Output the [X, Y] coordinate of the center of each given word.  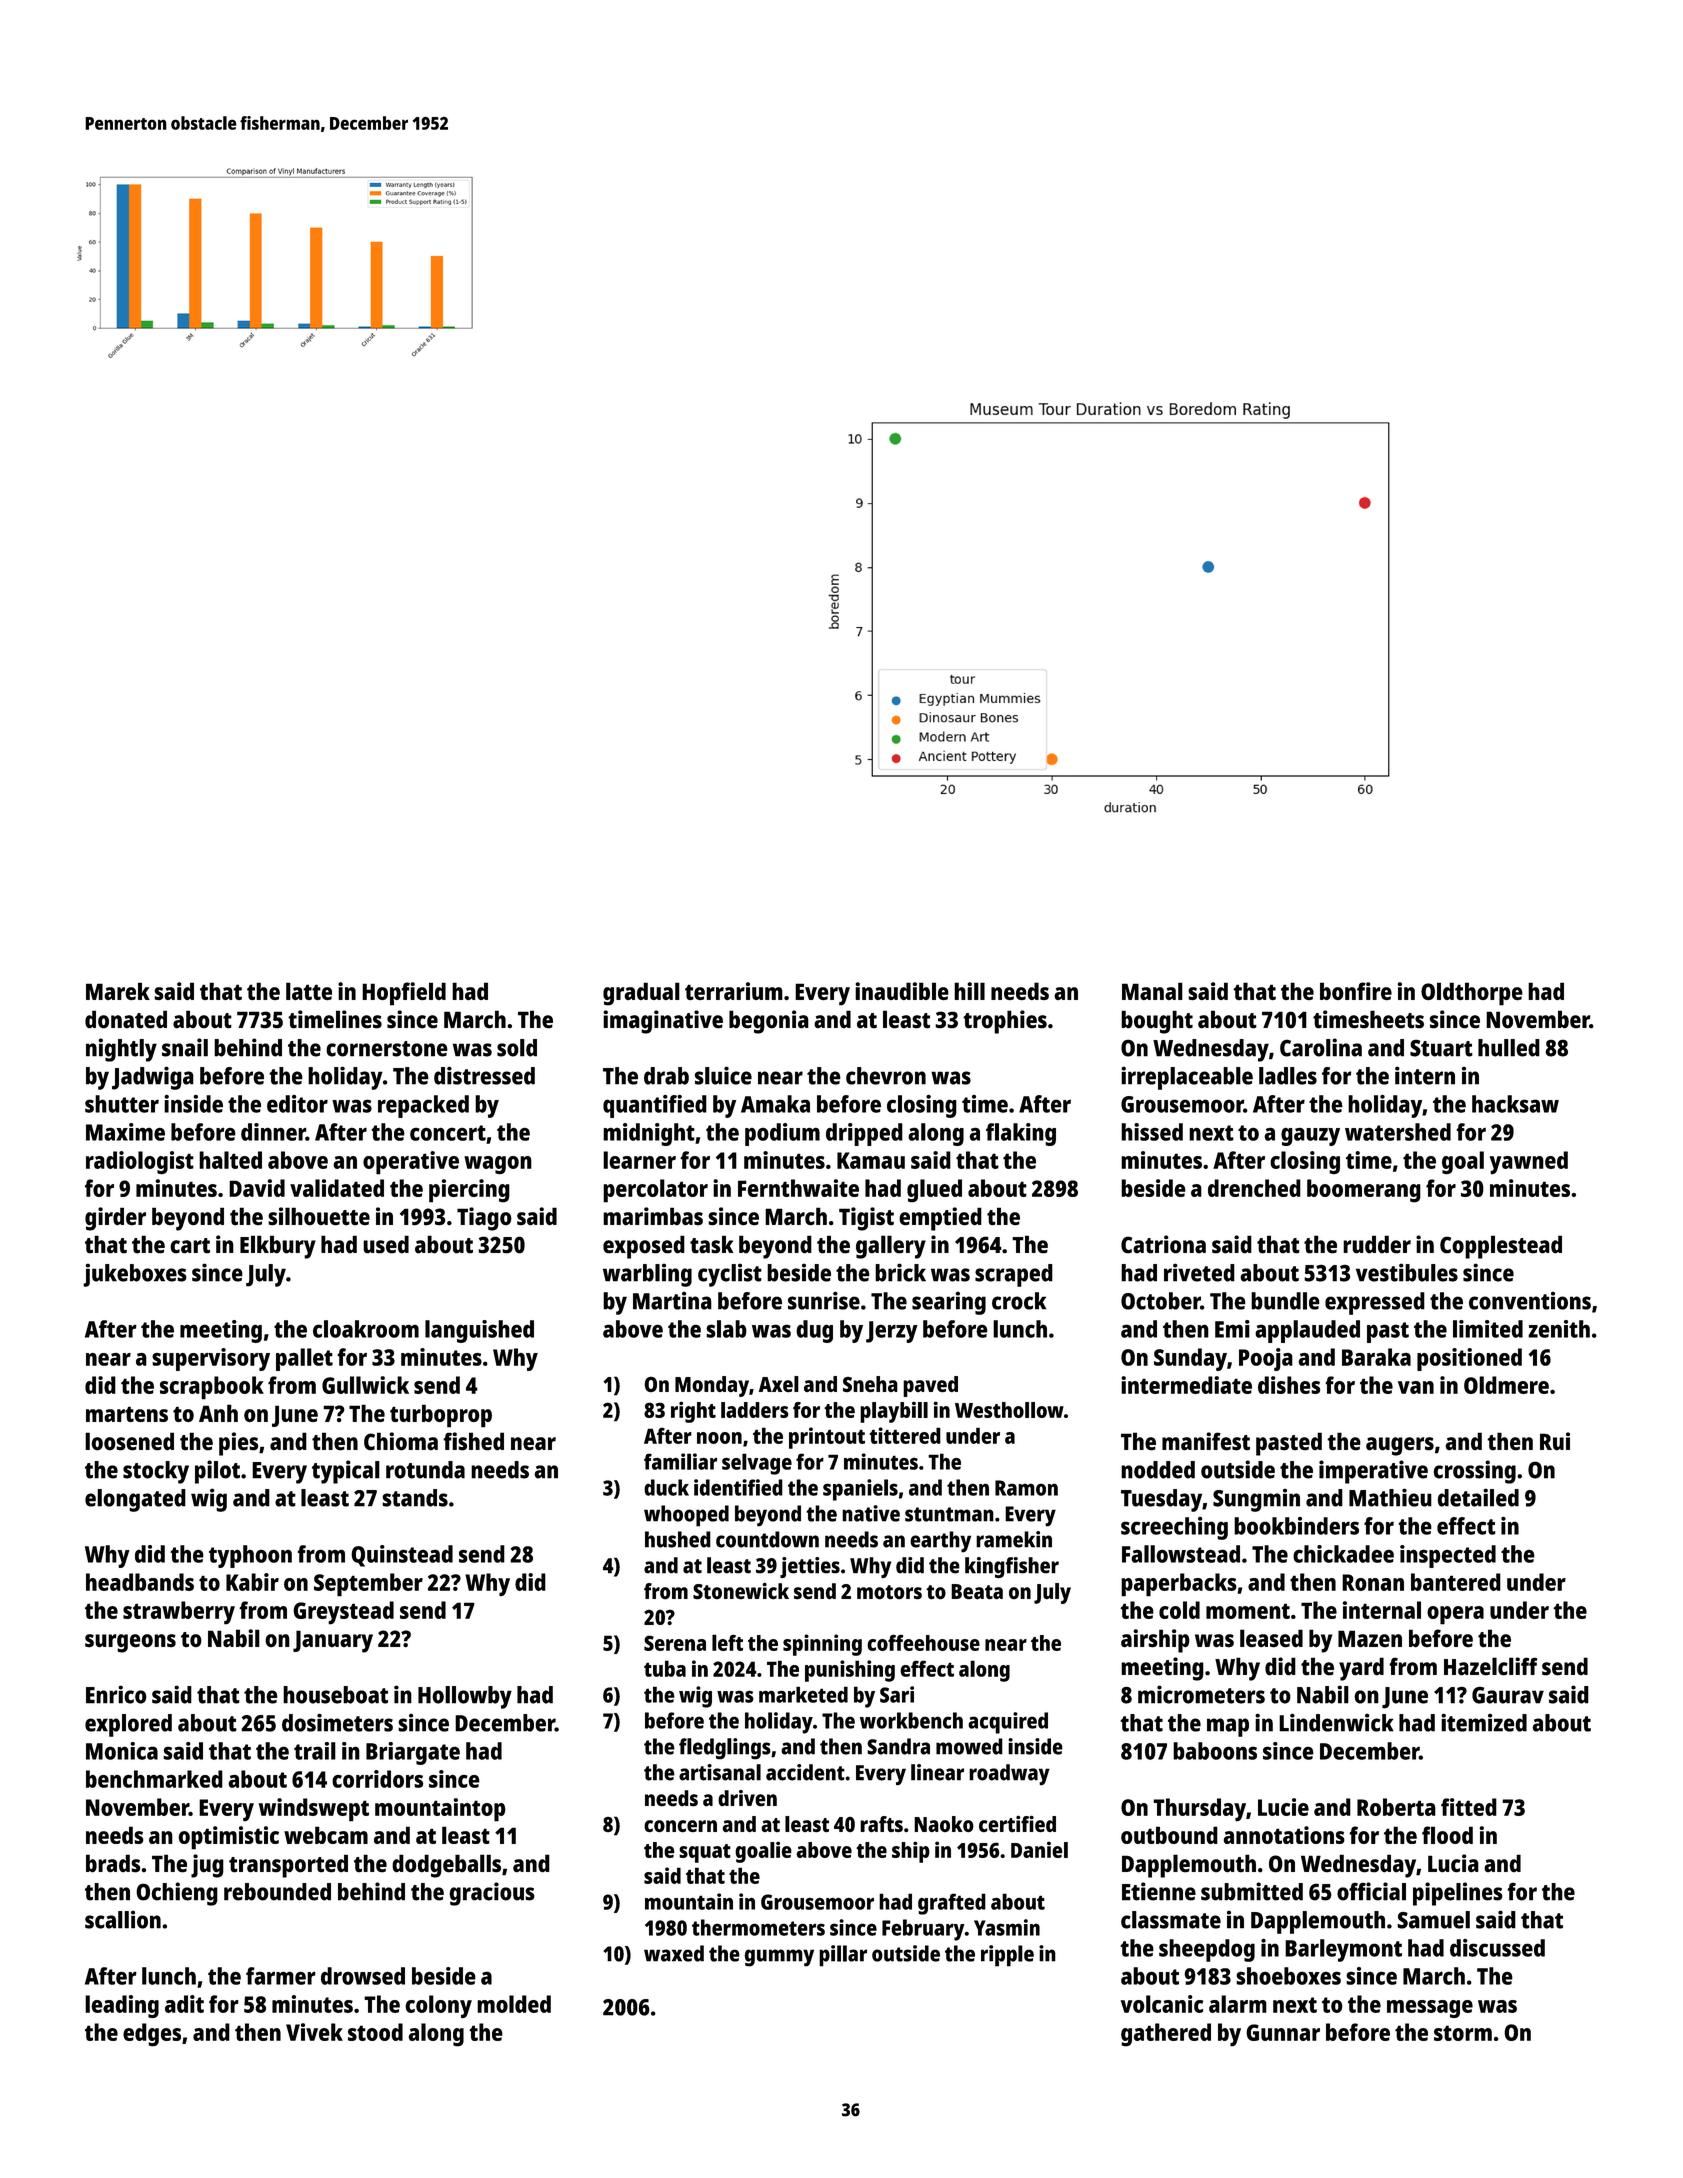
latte [309, 991]
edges [152, 2035]
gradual [641, 994]
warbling [647, 1275]
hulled [1509, 1048]
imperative [1373, 1472]
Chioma [401, 1441]
